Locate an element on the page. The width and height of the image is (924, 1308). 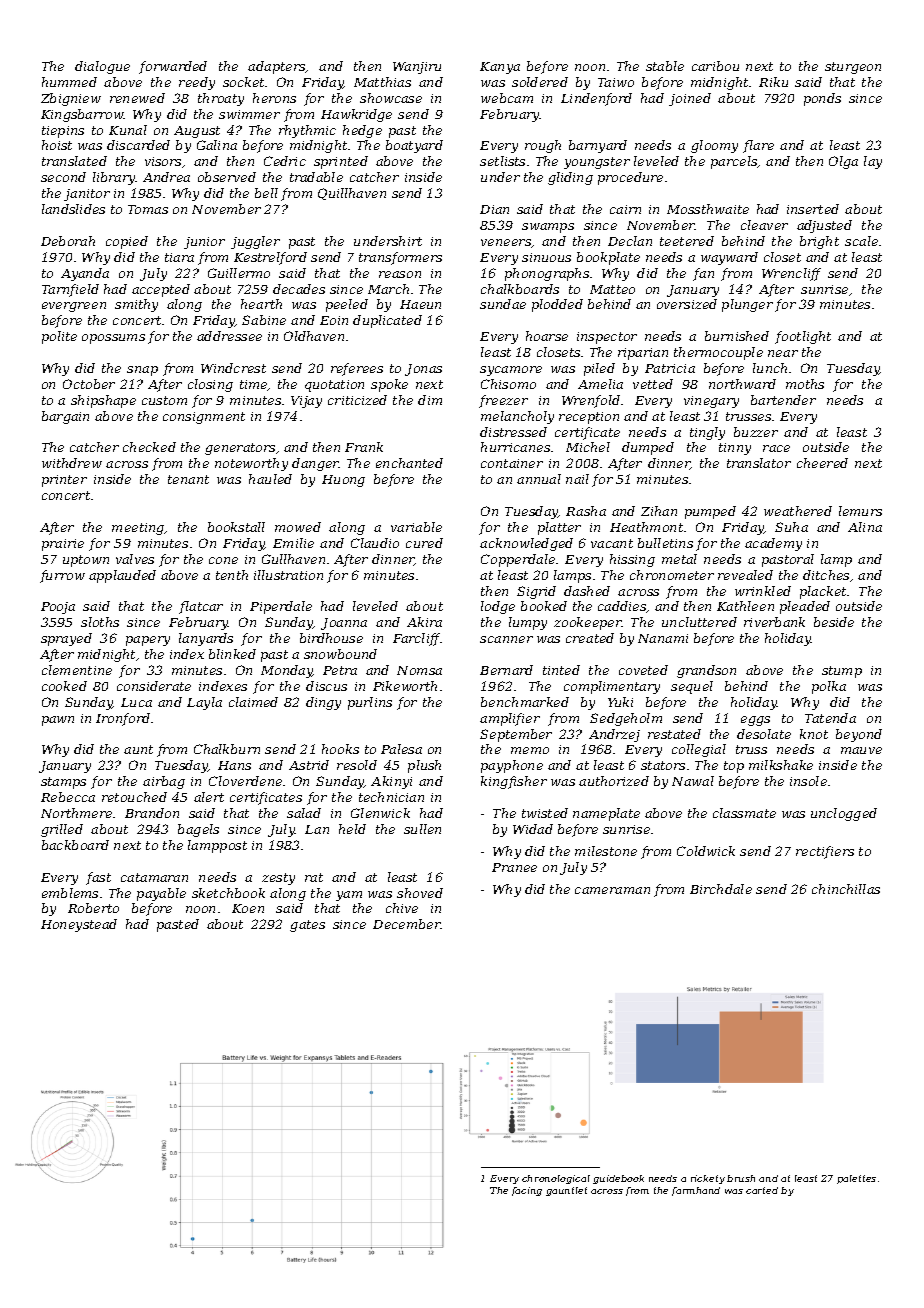
barnyard is located at coordinates (598, 146).
